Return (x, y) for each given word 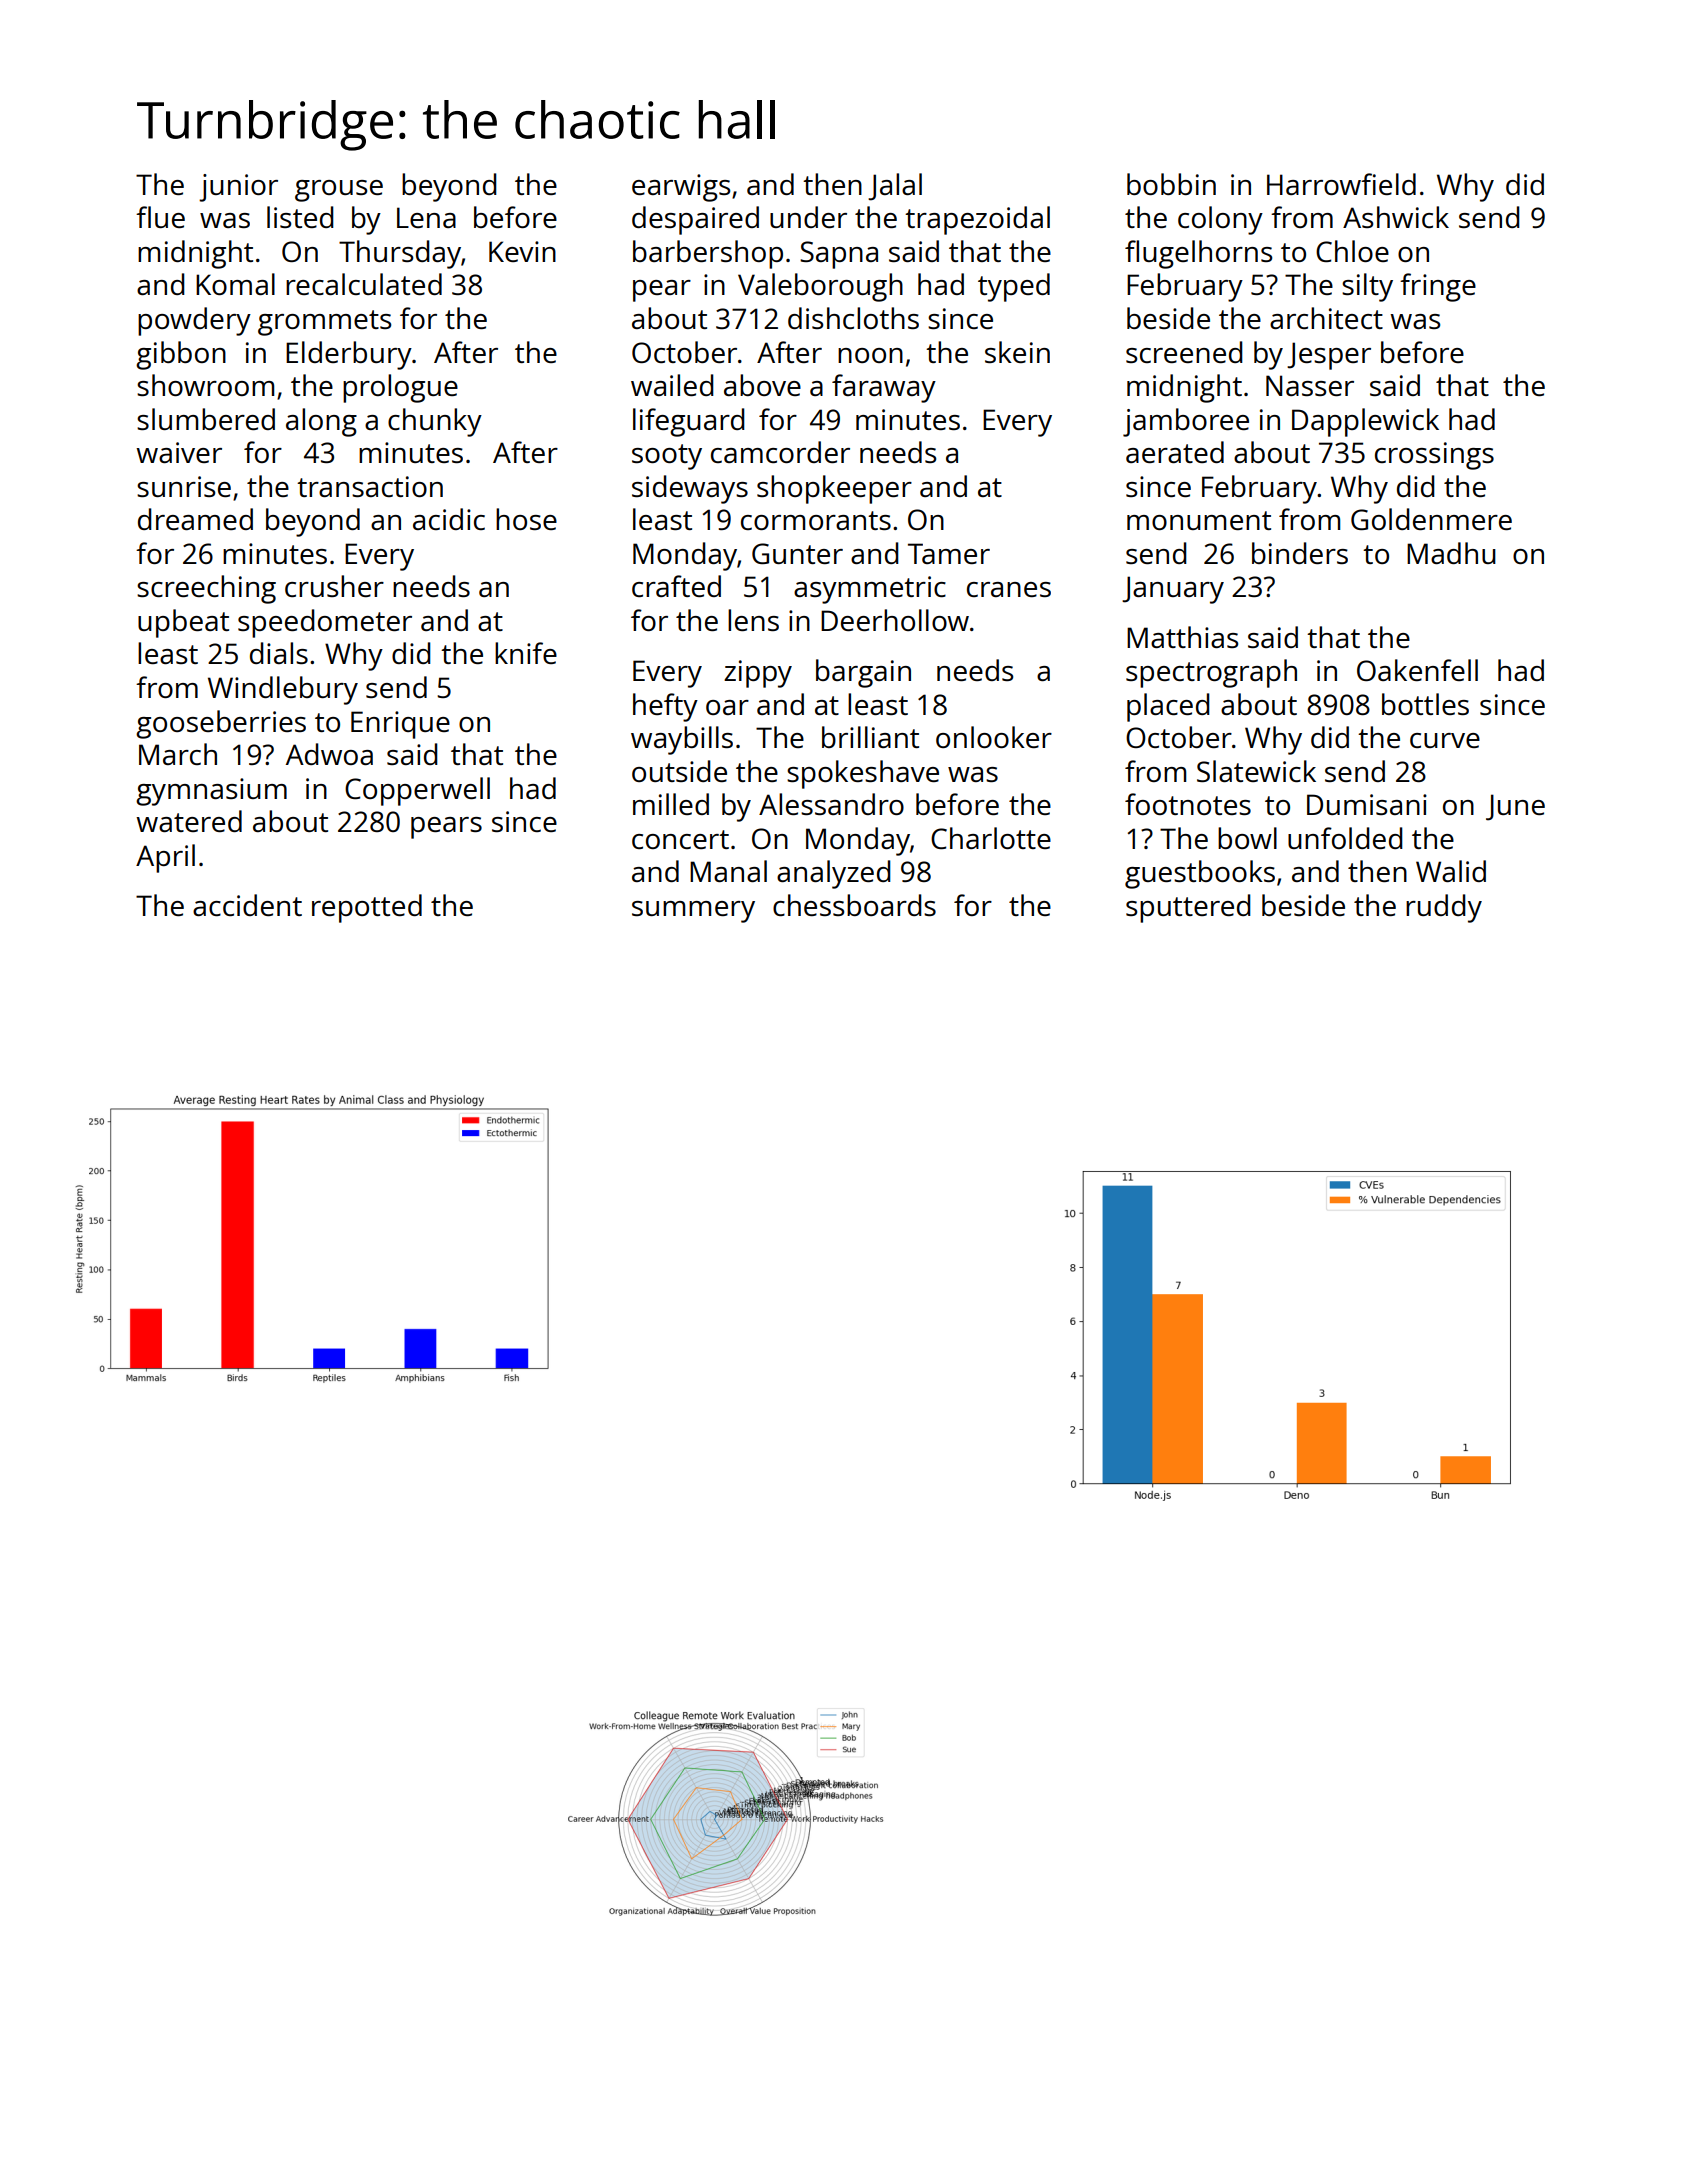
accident (247, 905)
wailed (672, 385)
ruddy (1444, 908)
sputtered (1188, 908)
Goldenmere (1431, 519)
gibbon (181, 355)
